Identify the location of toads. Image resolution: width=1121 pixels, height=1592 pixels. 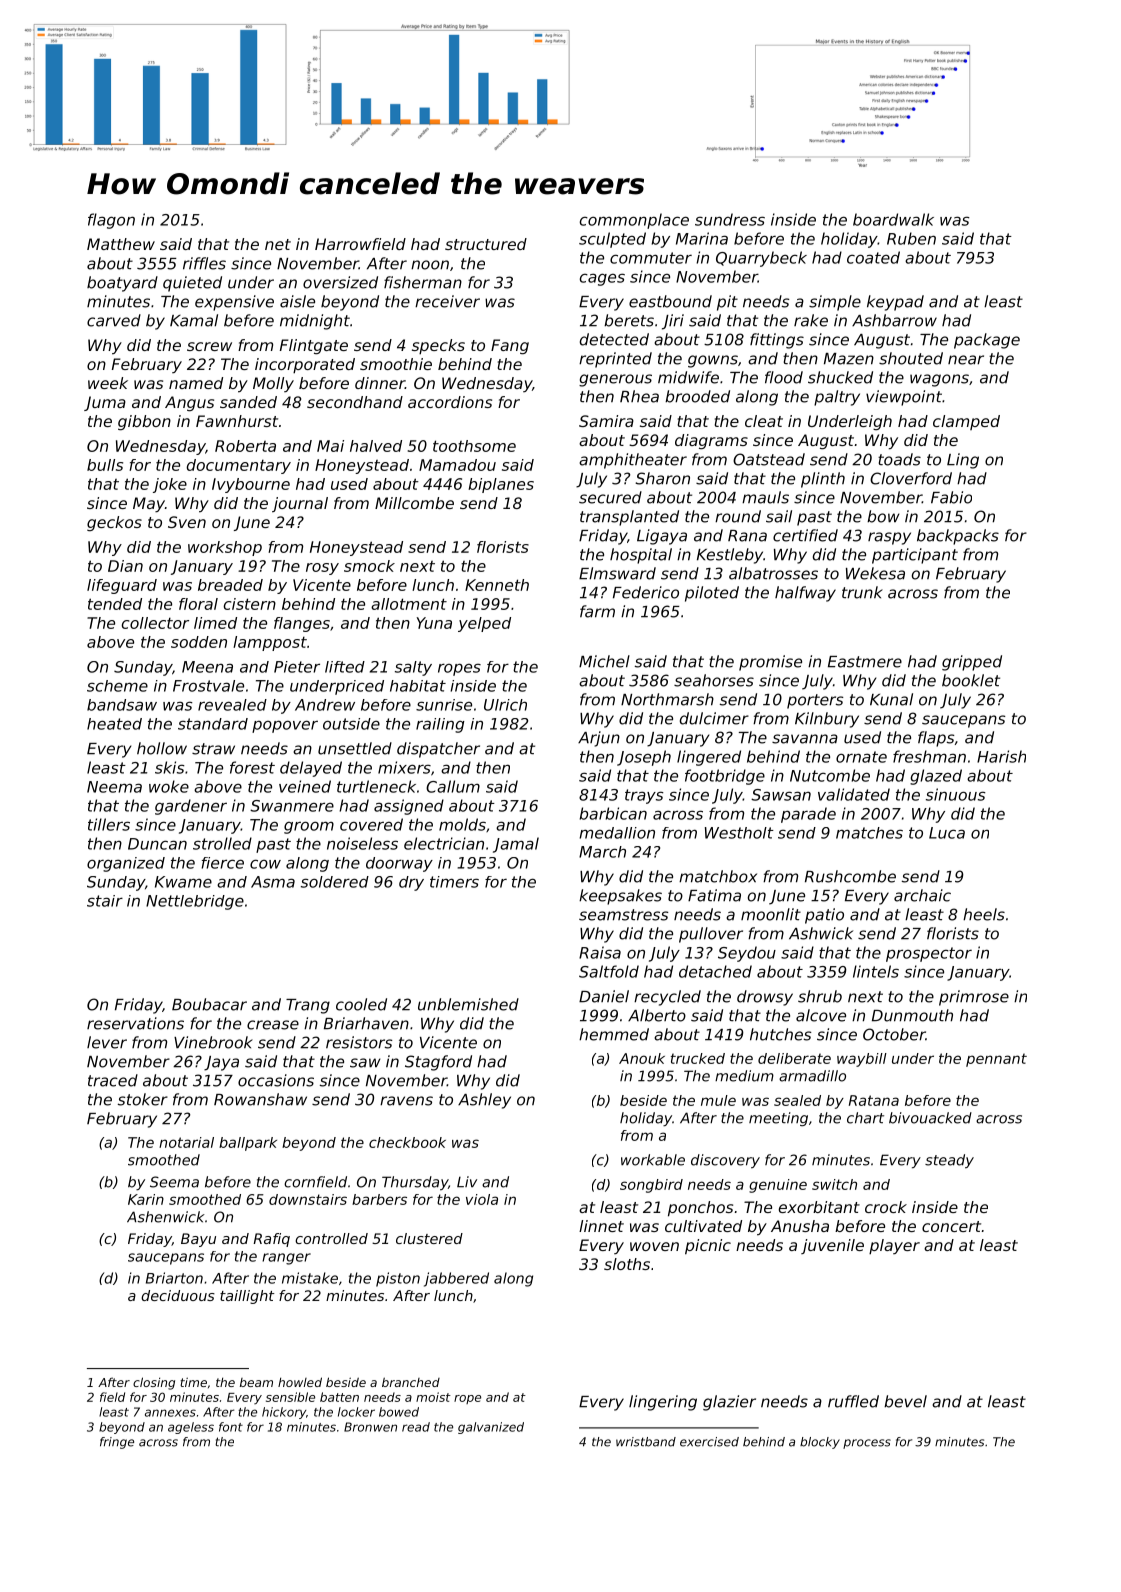
(899, 459).
